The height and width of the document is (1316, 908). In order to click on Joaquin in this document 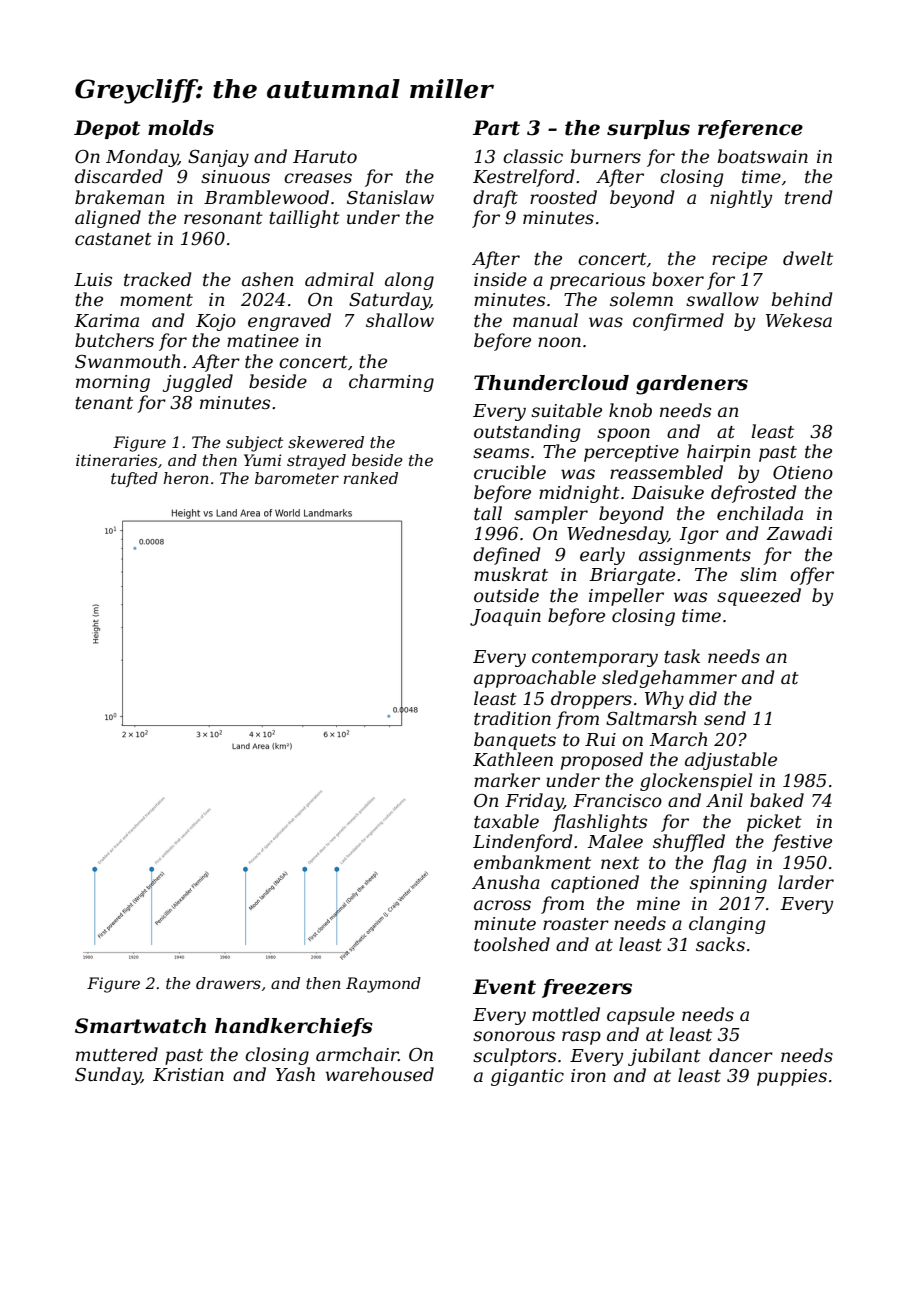, I will do `click(505, 617)`.
